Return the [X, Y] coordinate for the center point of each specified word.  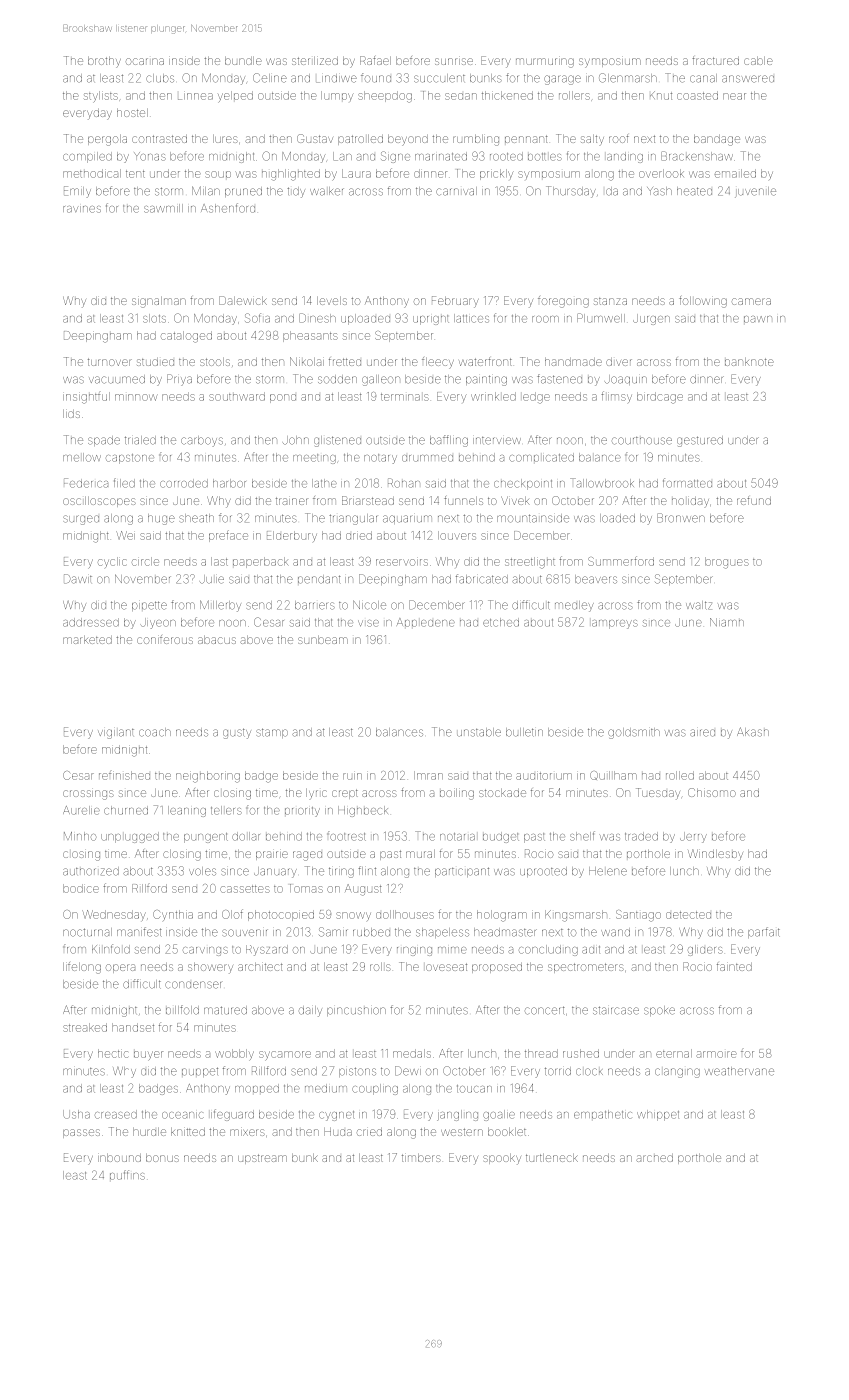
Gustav [315, 138]
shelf [582, 836]
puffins [127, 1175]
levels [332, 301]
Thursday [571, 192]
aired [702, 733]
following [703, 302]
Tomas [306, 888]
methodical [92, 173]
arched [654, 1158]
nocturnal [87, 932]
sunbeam [323, 640]
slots [154, 318]
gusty [237, 733]
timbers [421, 1158]
